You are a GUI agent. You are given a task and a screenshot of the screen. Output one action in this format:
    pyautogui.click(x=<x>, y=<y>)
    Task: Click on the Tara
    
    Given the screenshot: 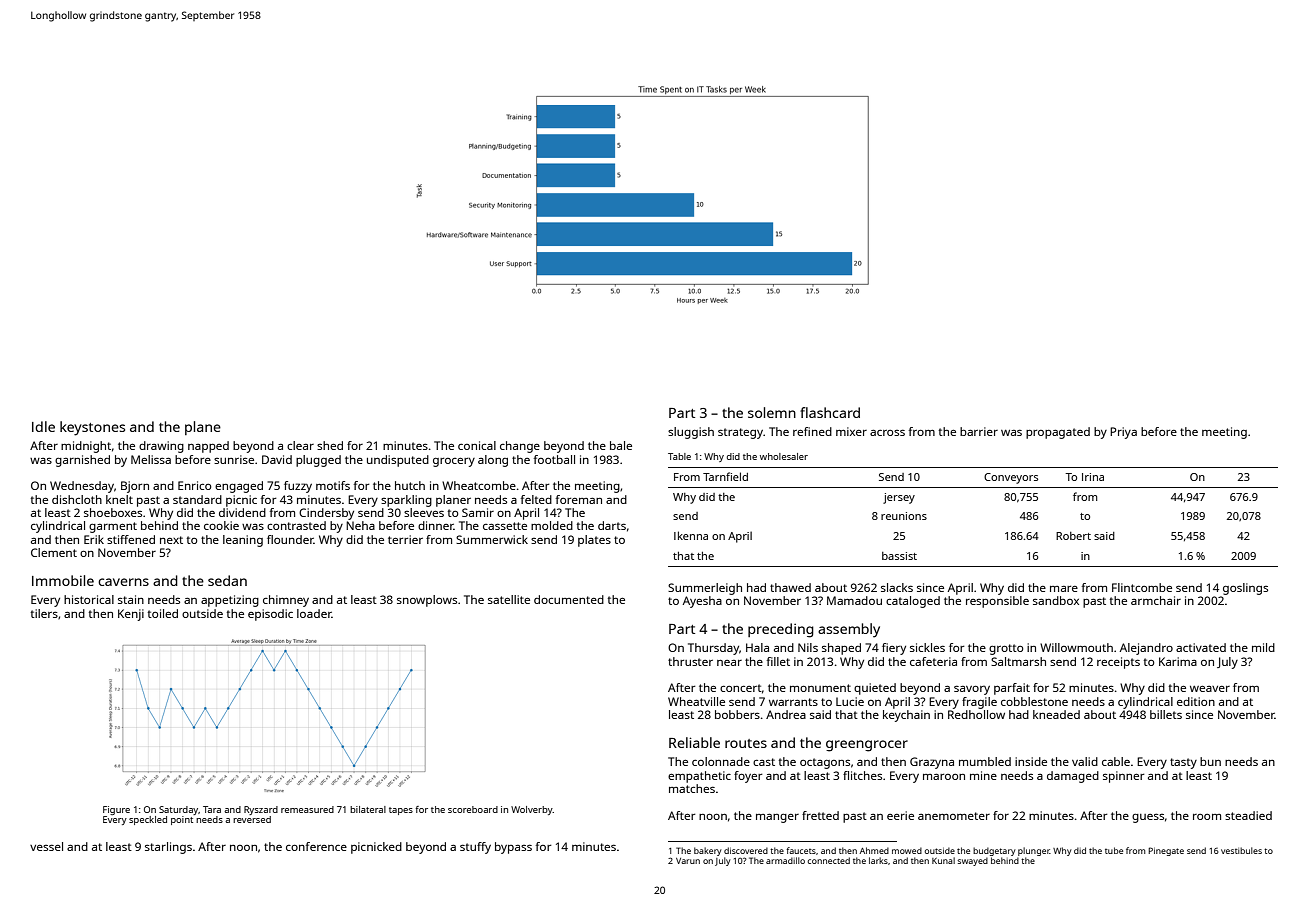 What is the action you would take?
    pyautogui.click(x=212, y=809)
